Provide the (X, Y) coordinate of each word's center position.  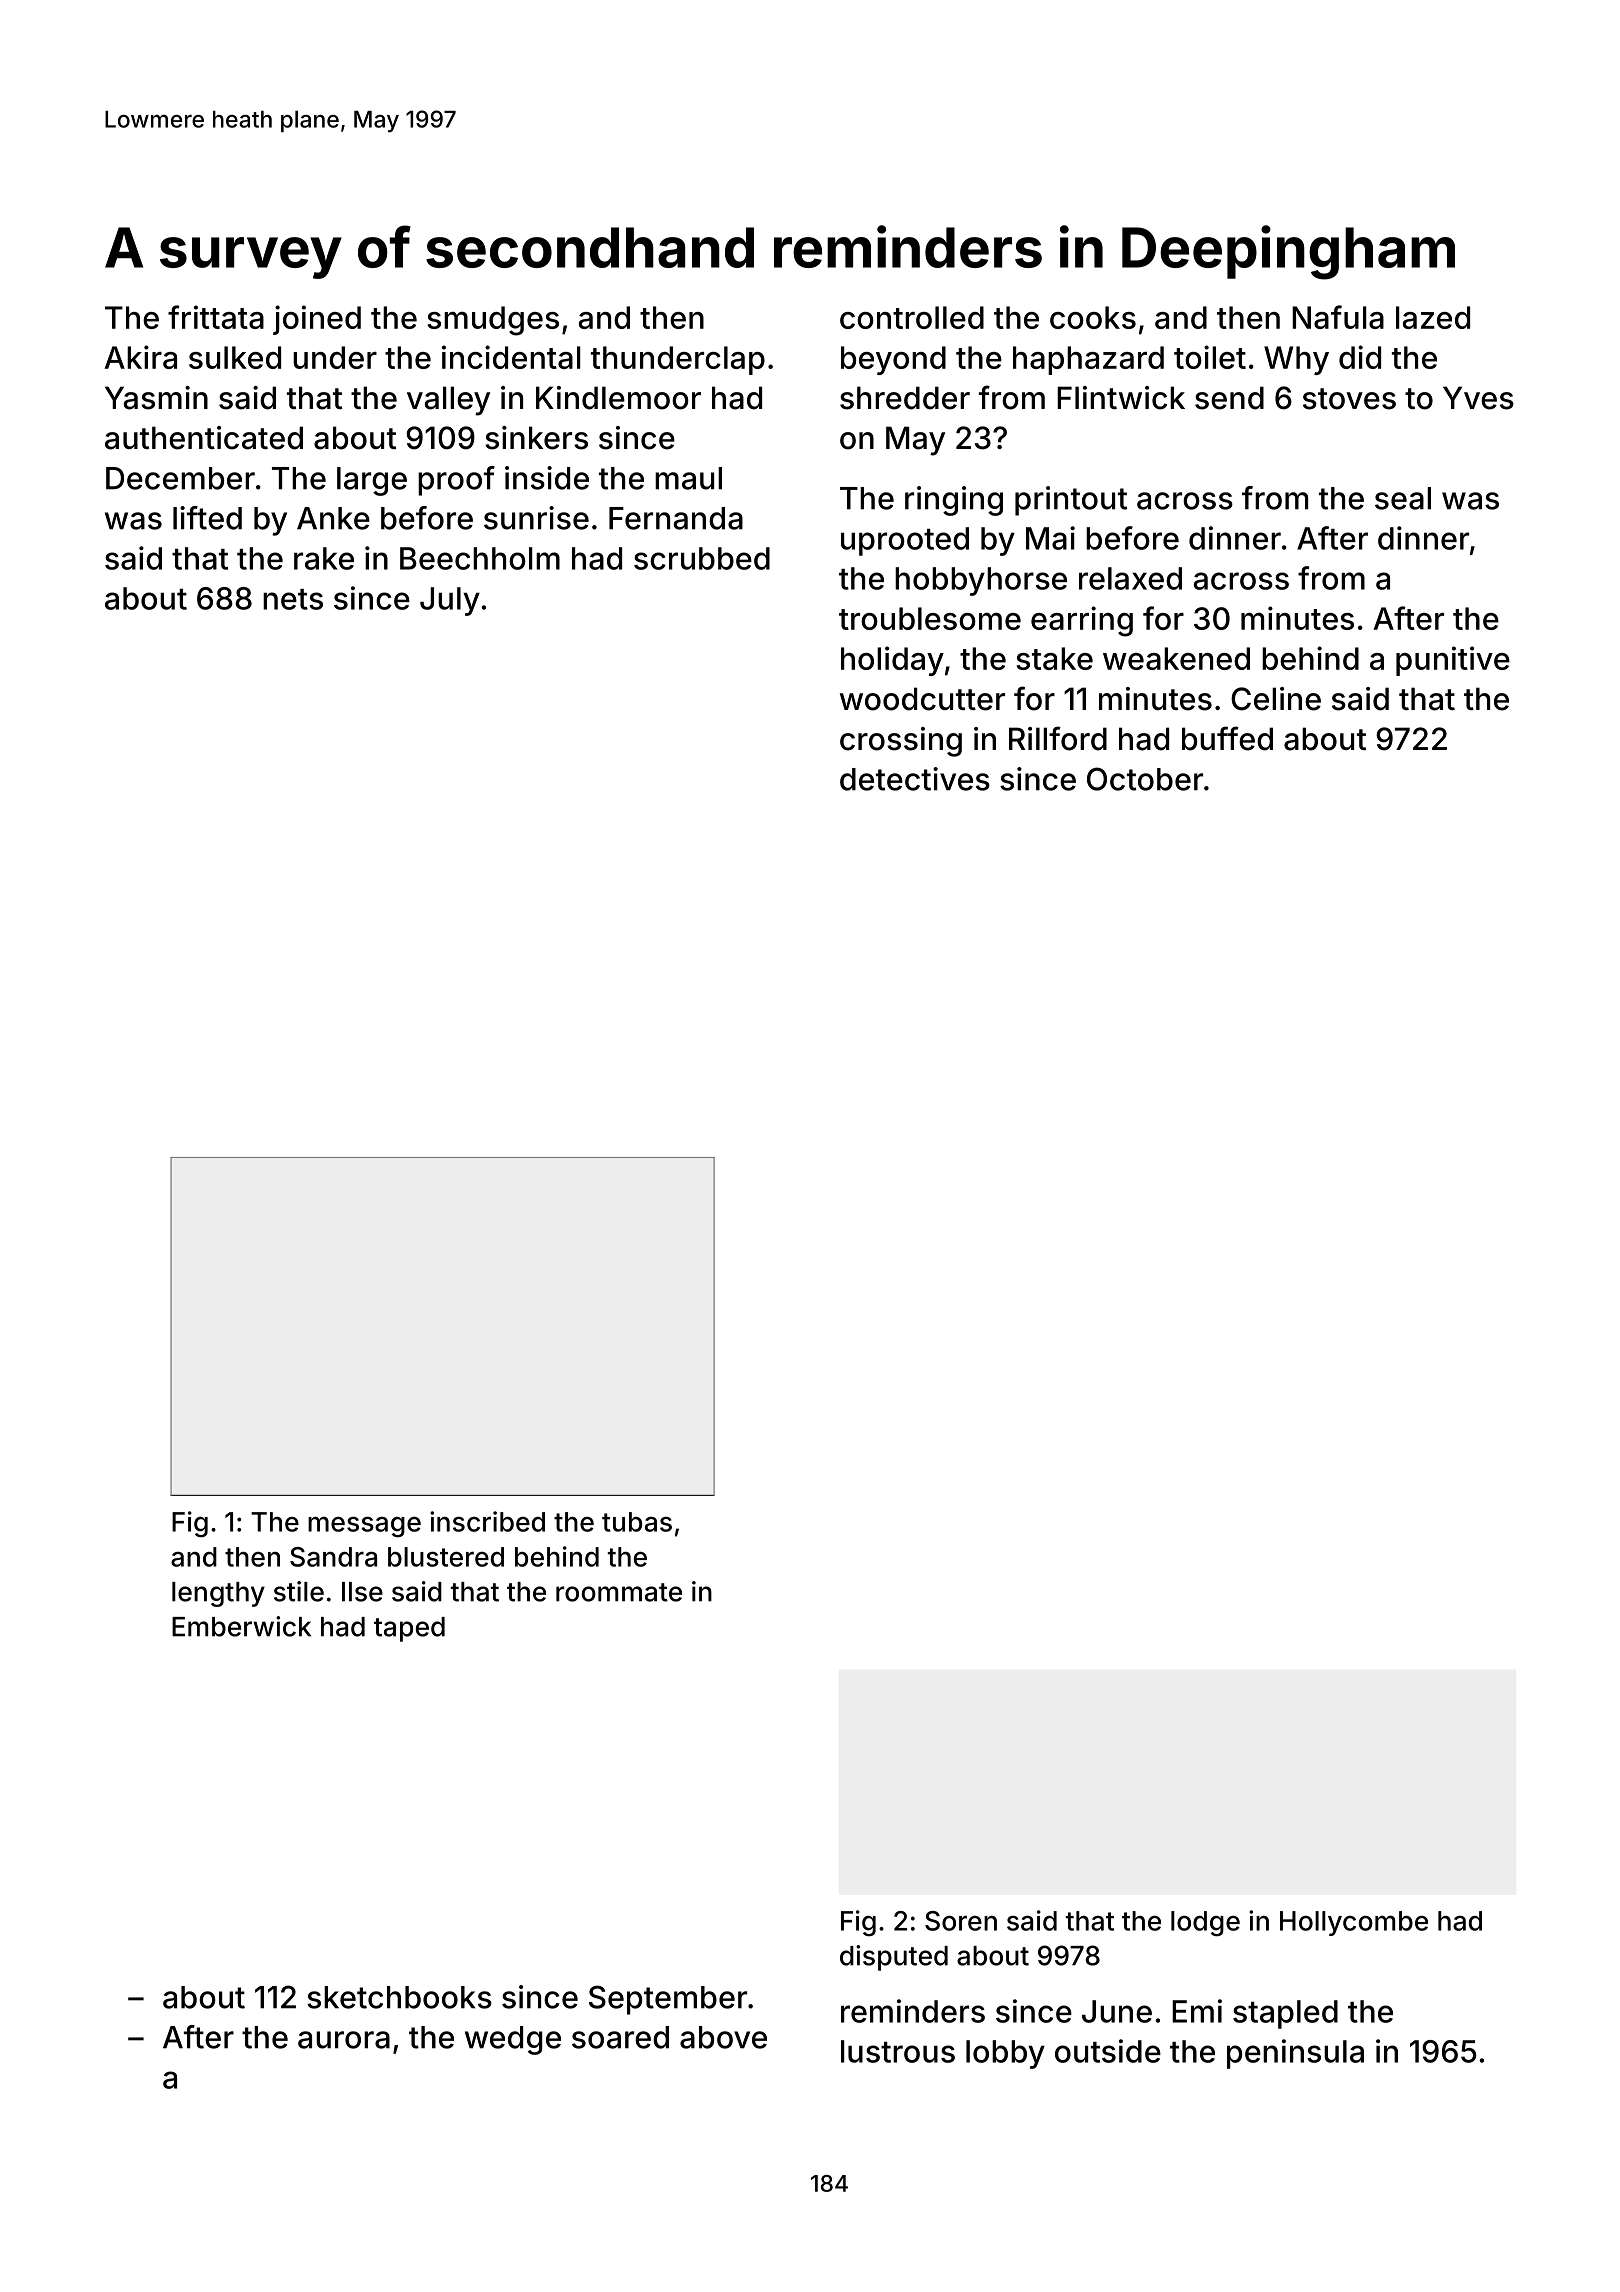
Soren (961, 1921)
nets (293, 599)
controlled (912, 317)
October (1145, 779)
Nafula (1338, 317)
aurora (344, 2040)
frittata (216, 317)
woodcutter (922, 699)
